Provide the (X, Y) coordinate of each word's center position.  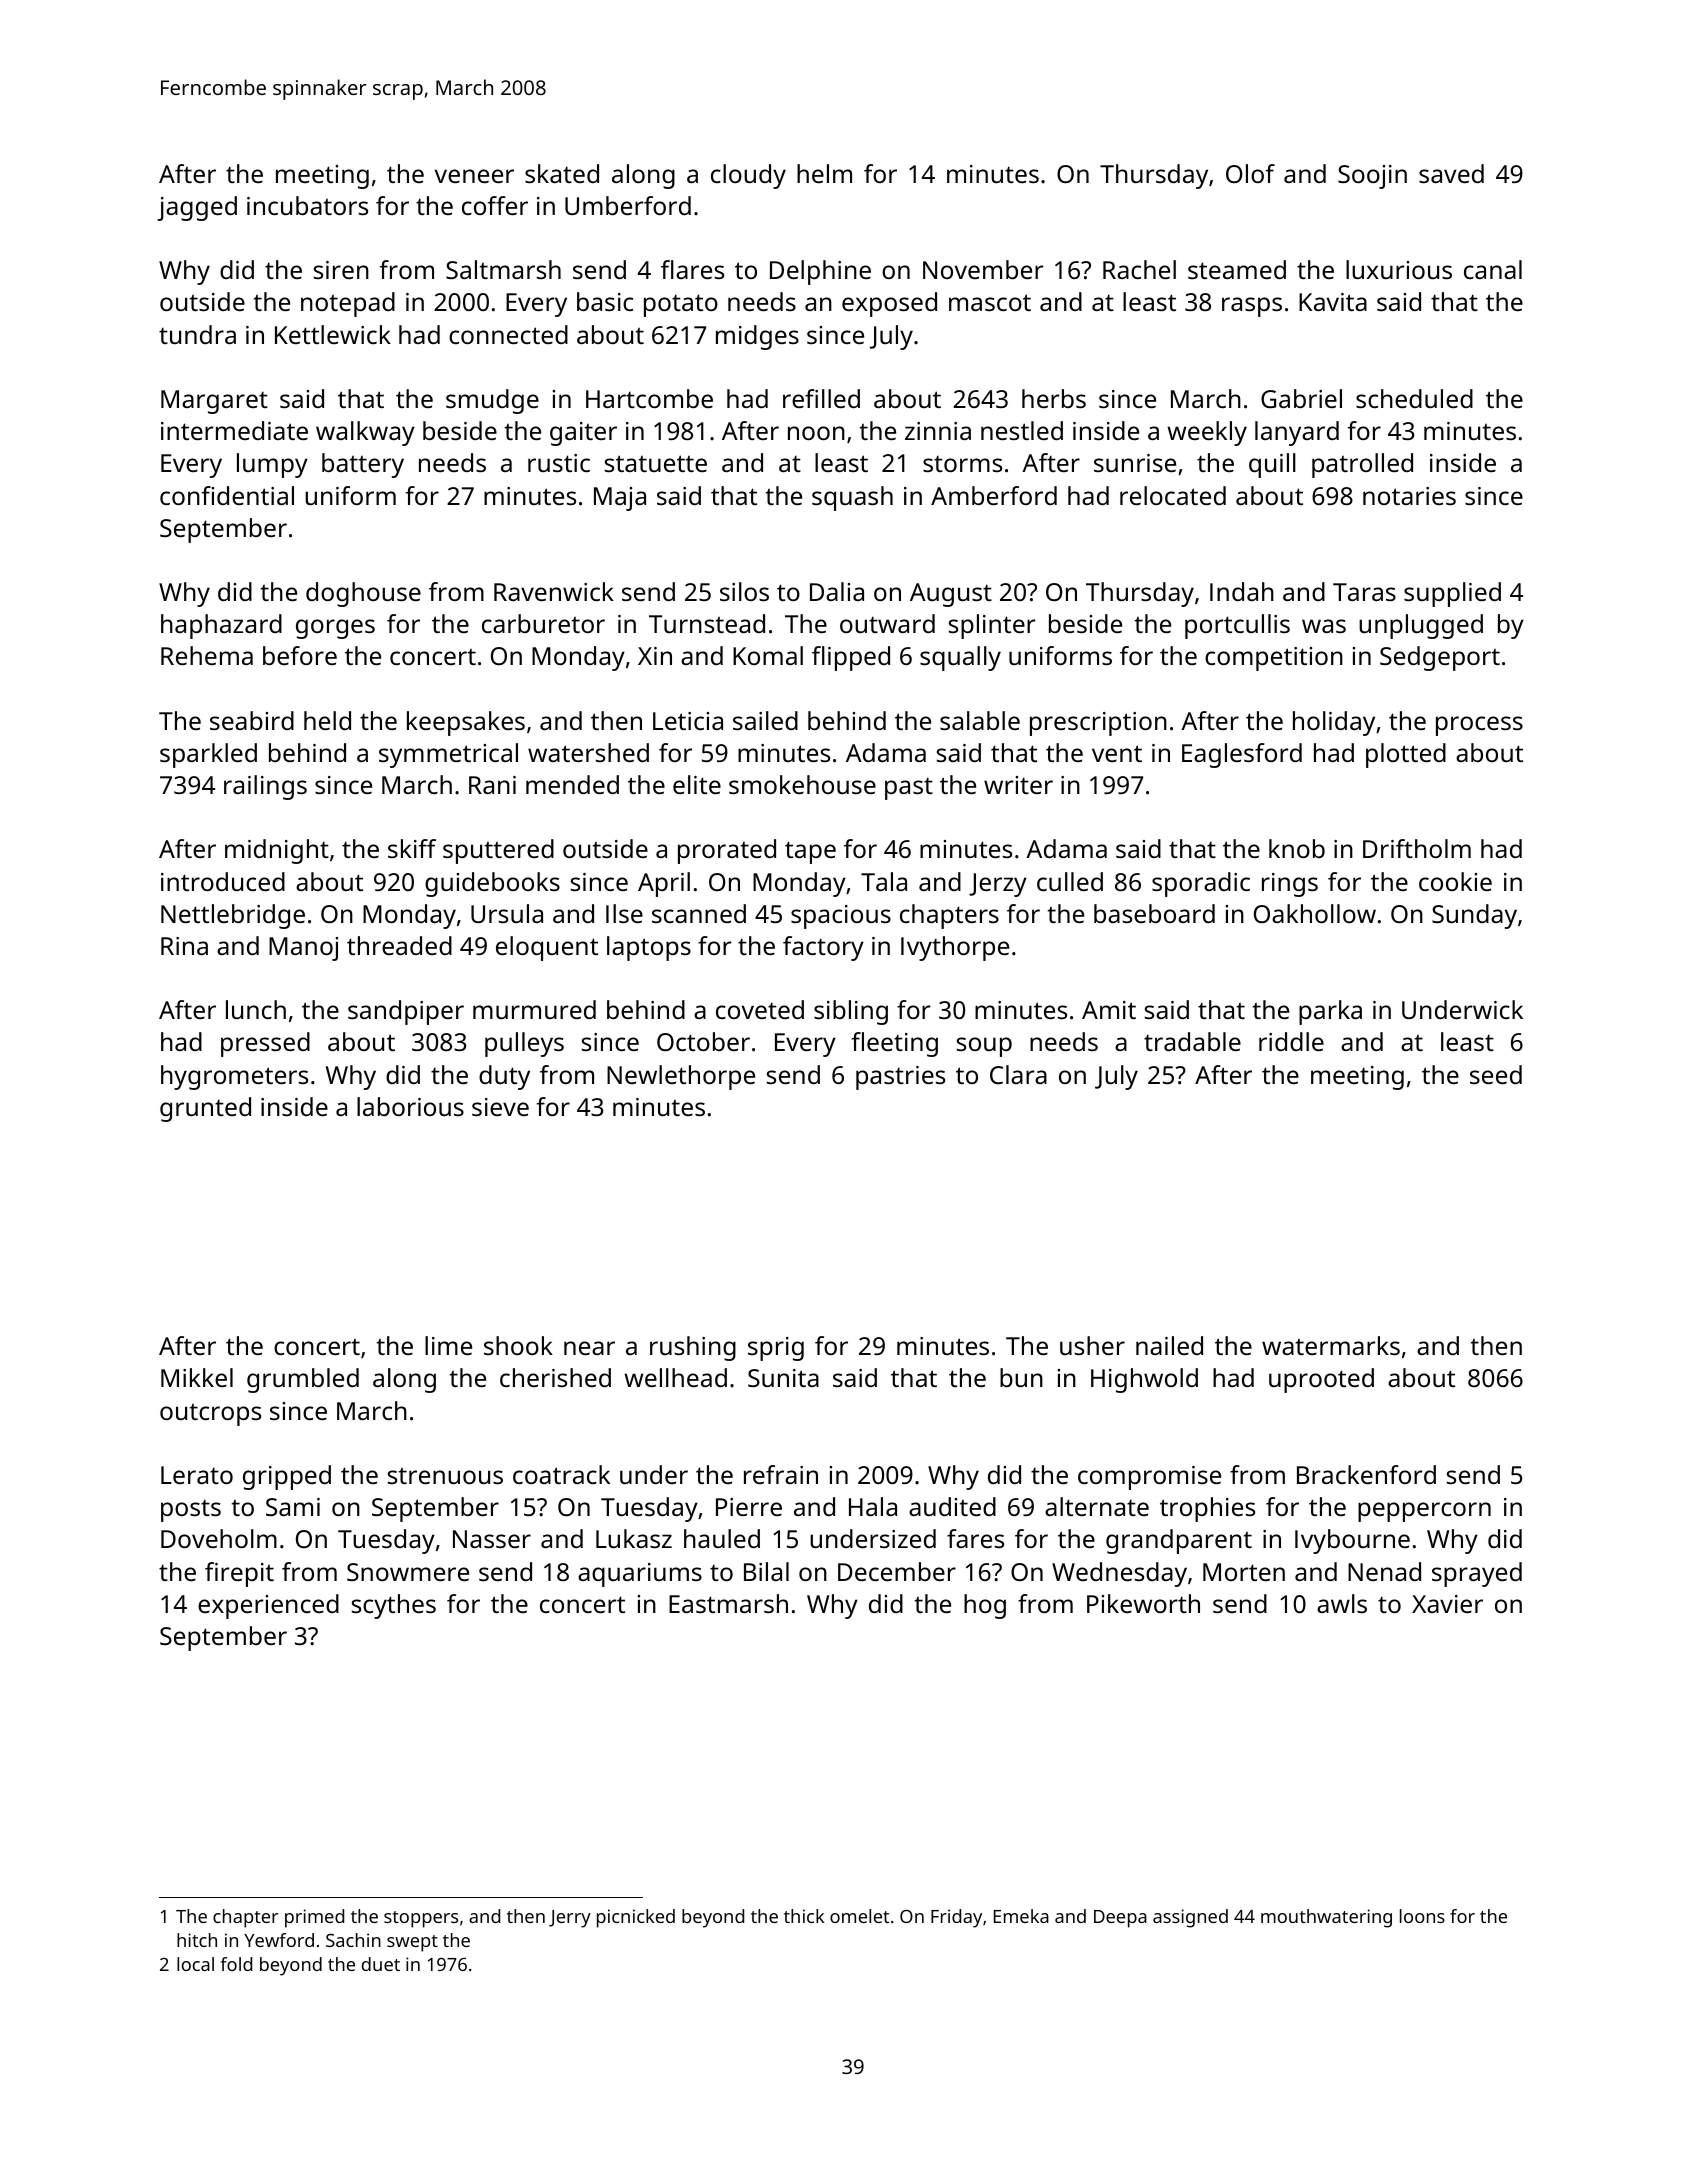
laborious (410, 1106)
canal (1493, 269)
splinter (992, 626)
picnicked (636, 1918)
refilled (821, 398)
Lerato (197, 1475)
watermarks (1331, 1345)
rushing (693, 1348)
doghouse (363, 594)
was (1324, 626)
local (195, 1964)
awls (1342, 1603)
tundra (197, 334)
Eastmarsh (728, 1603)
